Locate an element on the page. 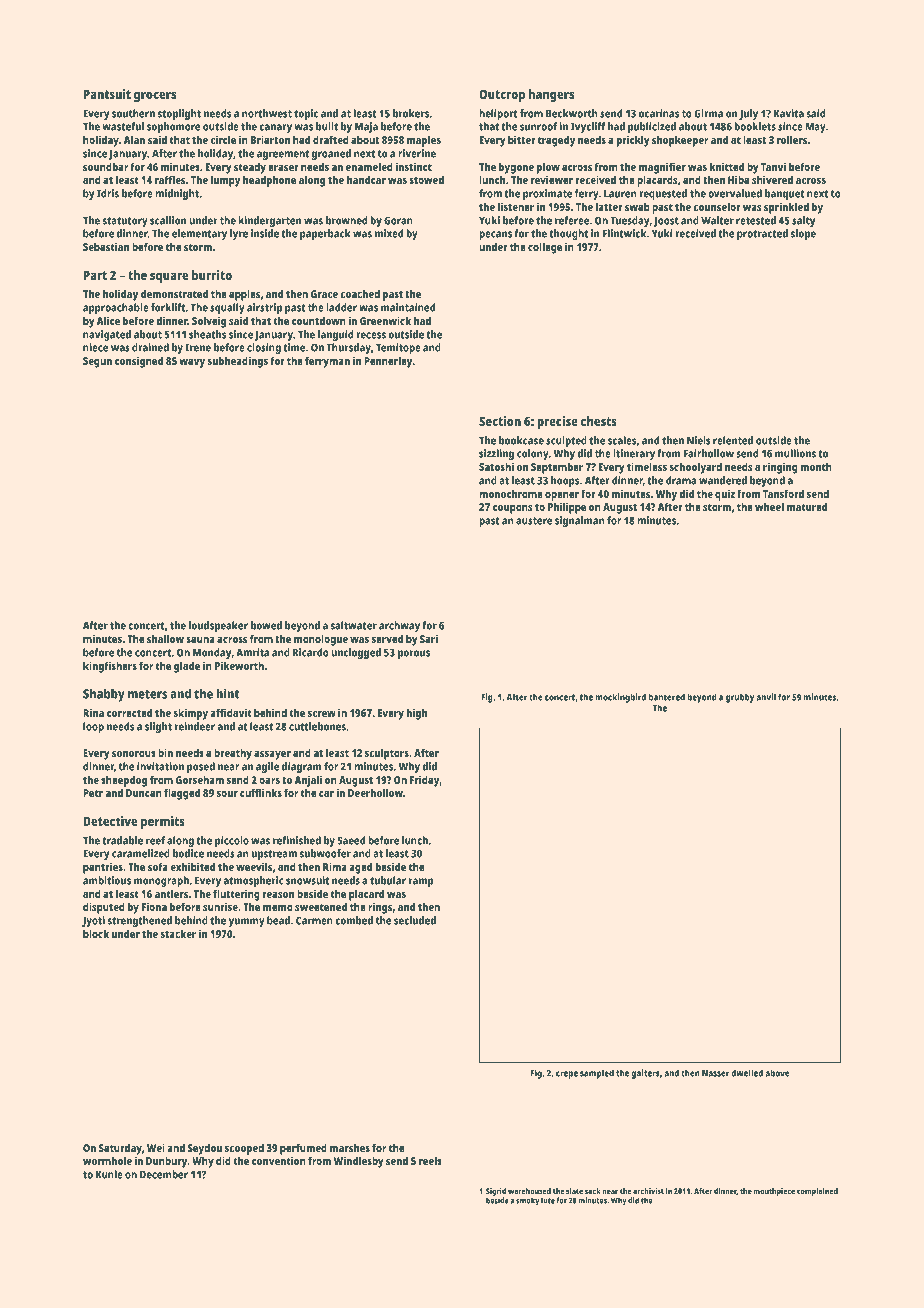 The height and width of the image is (1308, 924). precise is located at coordinates (557, 422).
